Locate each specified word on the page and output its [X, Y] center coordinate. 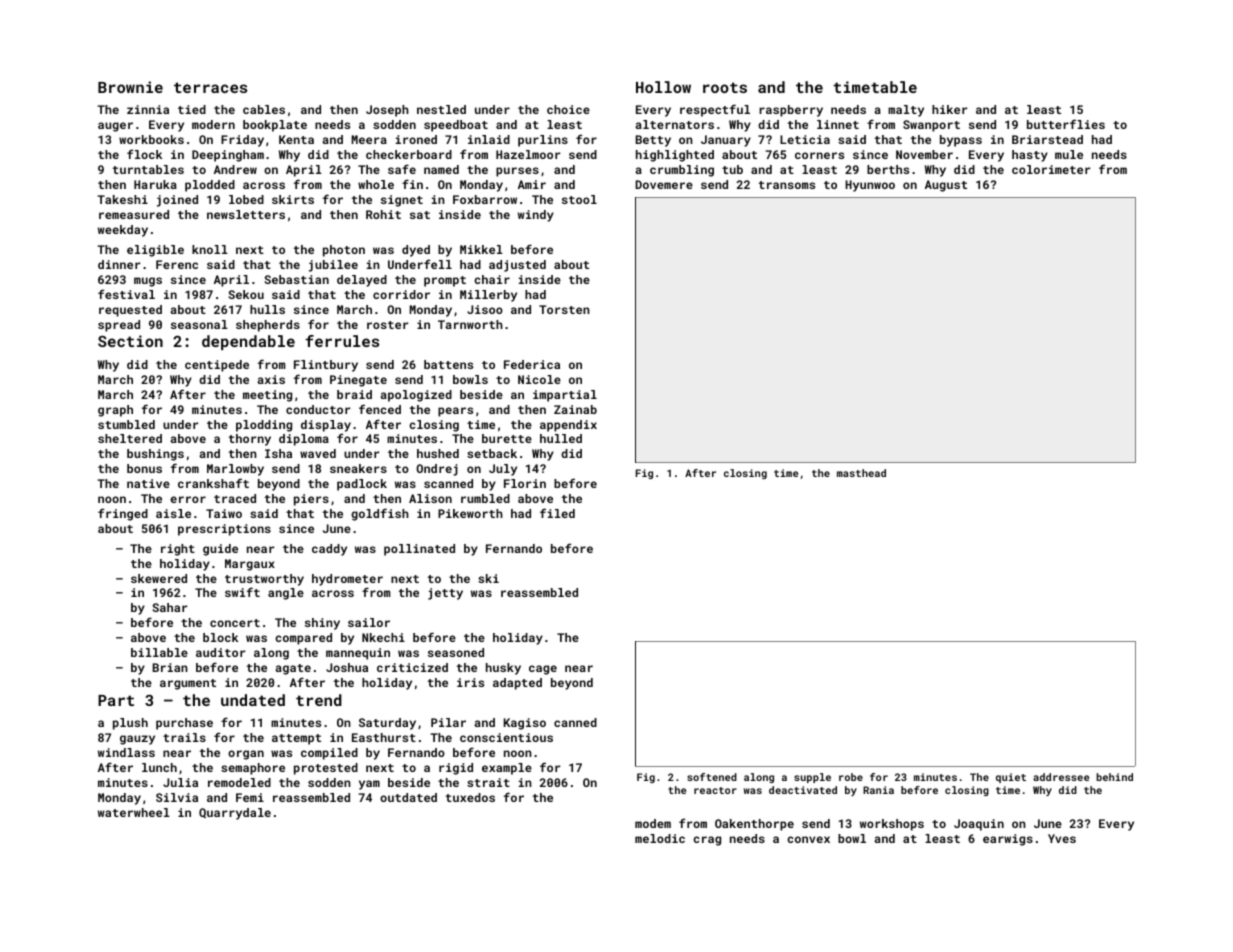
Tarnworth [470, 324]
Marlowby [235, 470]
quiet [1011, 778]
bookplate [275, 126]
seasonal [199, 324]
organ [246, 755]
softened [712, 777]
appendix [568, 426]
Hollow [663, 87]
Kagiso [525, 724]
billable [159, 652]
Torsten [564, 309]
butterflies [1066, 124]
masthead [861, 473]
